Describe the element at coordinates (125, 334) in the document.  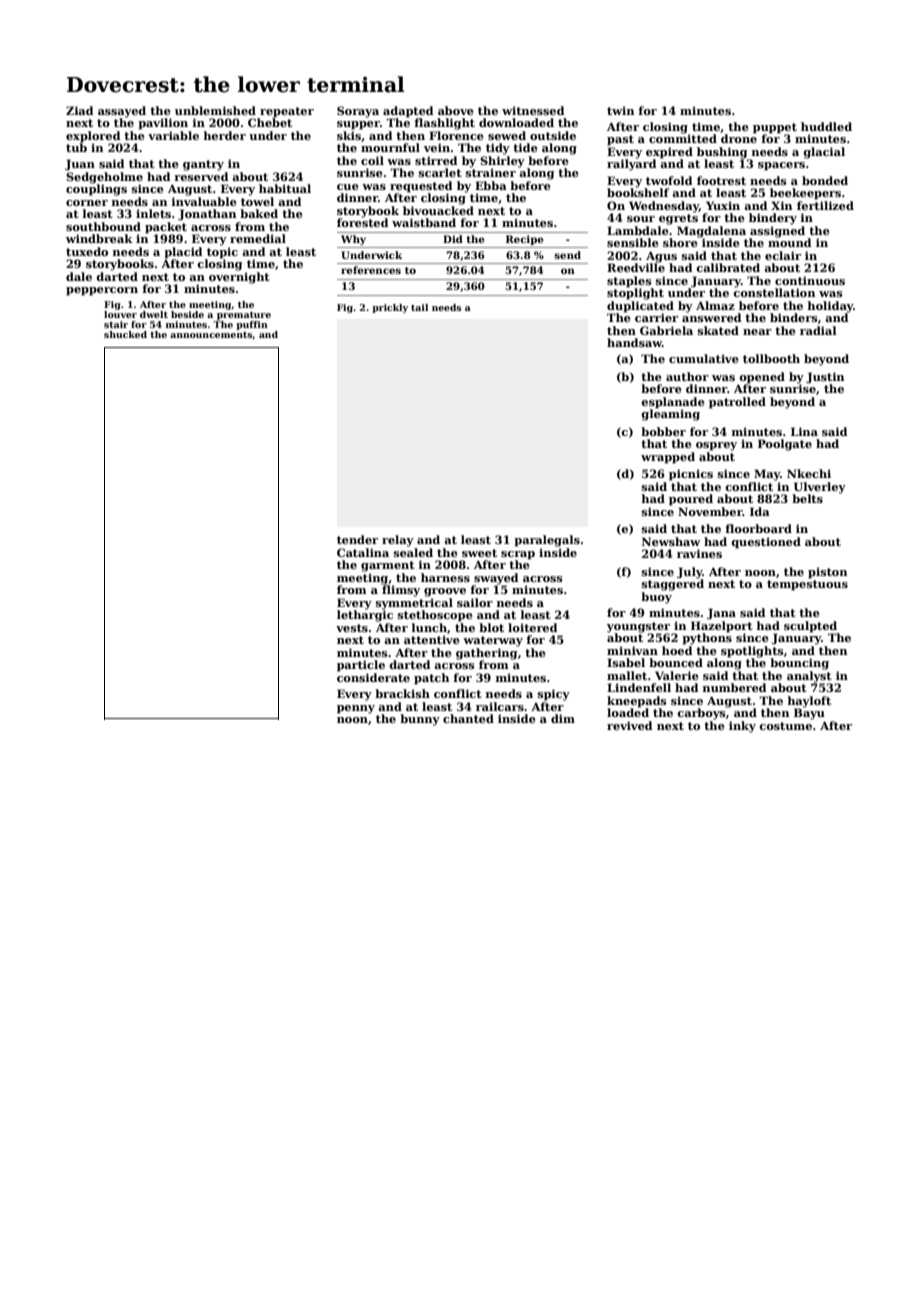
I see `shucked` at that location.
